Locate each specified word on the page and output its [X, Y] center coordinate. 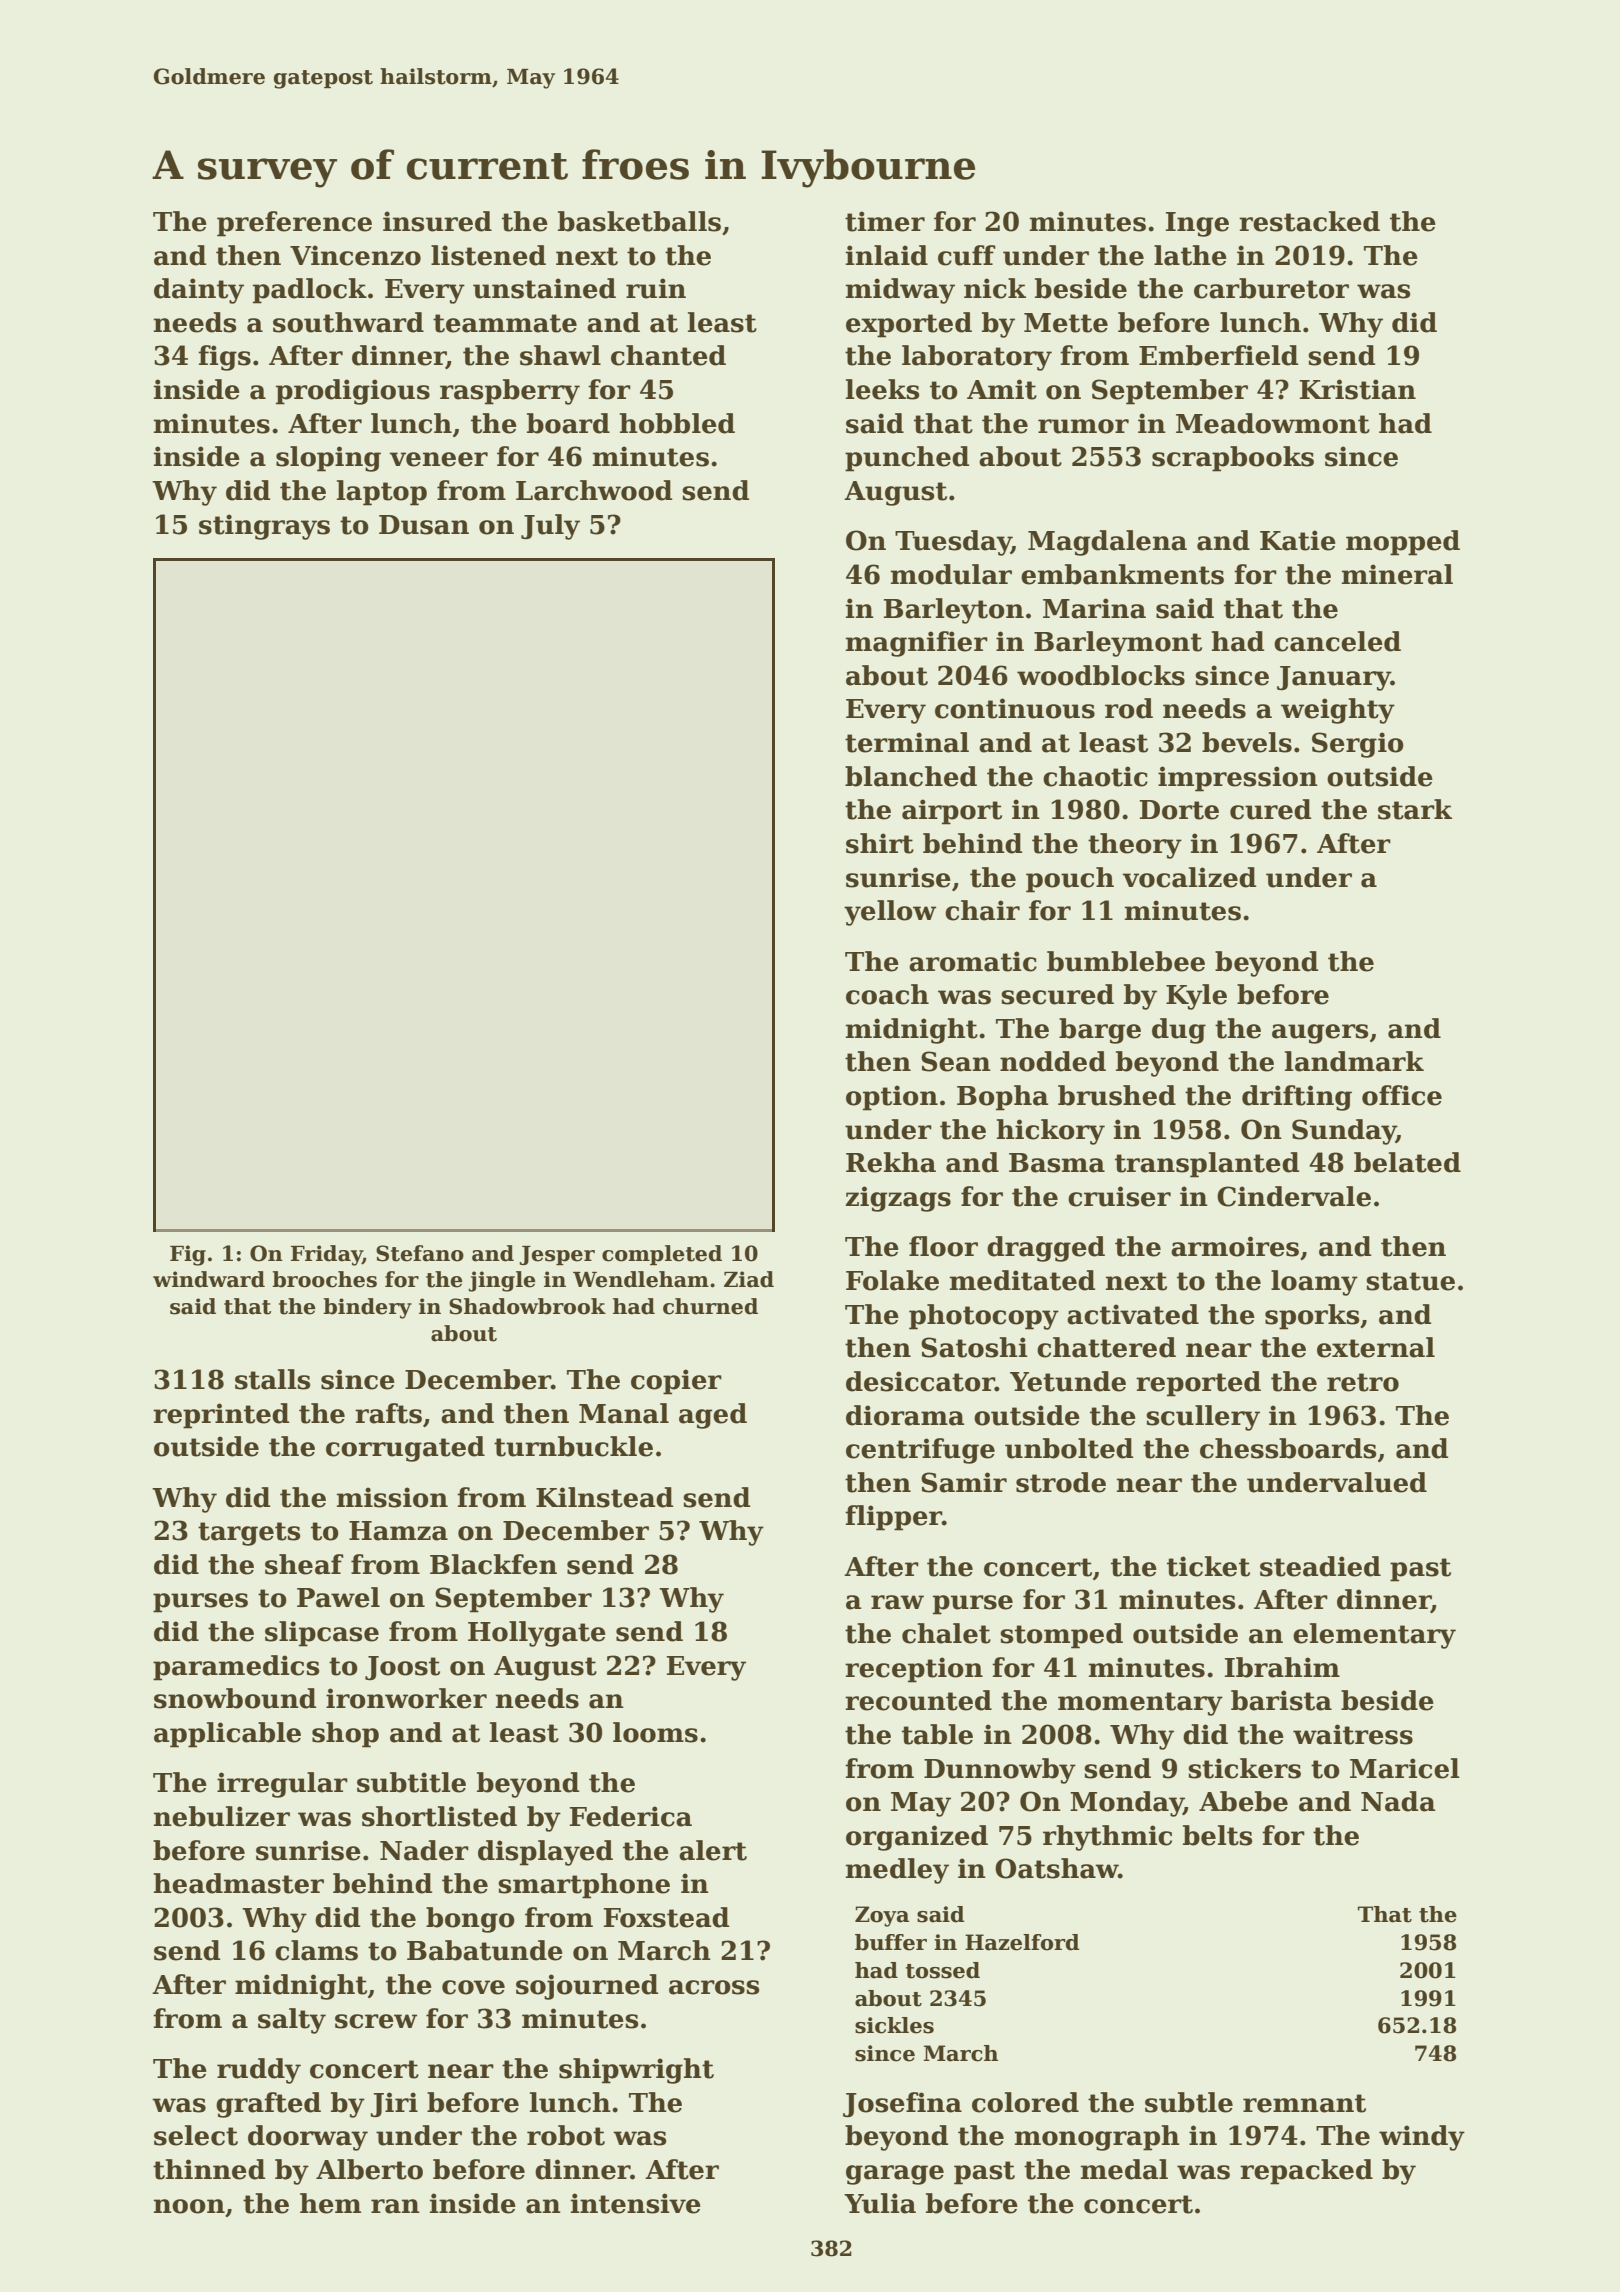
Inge [1197, 224]
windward [209, 1279]
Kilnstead [604, 1497]
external [1376, 1347]
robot [566, 2135]
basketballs [639, 221]
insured [437, 221]
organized [917, 1838]
